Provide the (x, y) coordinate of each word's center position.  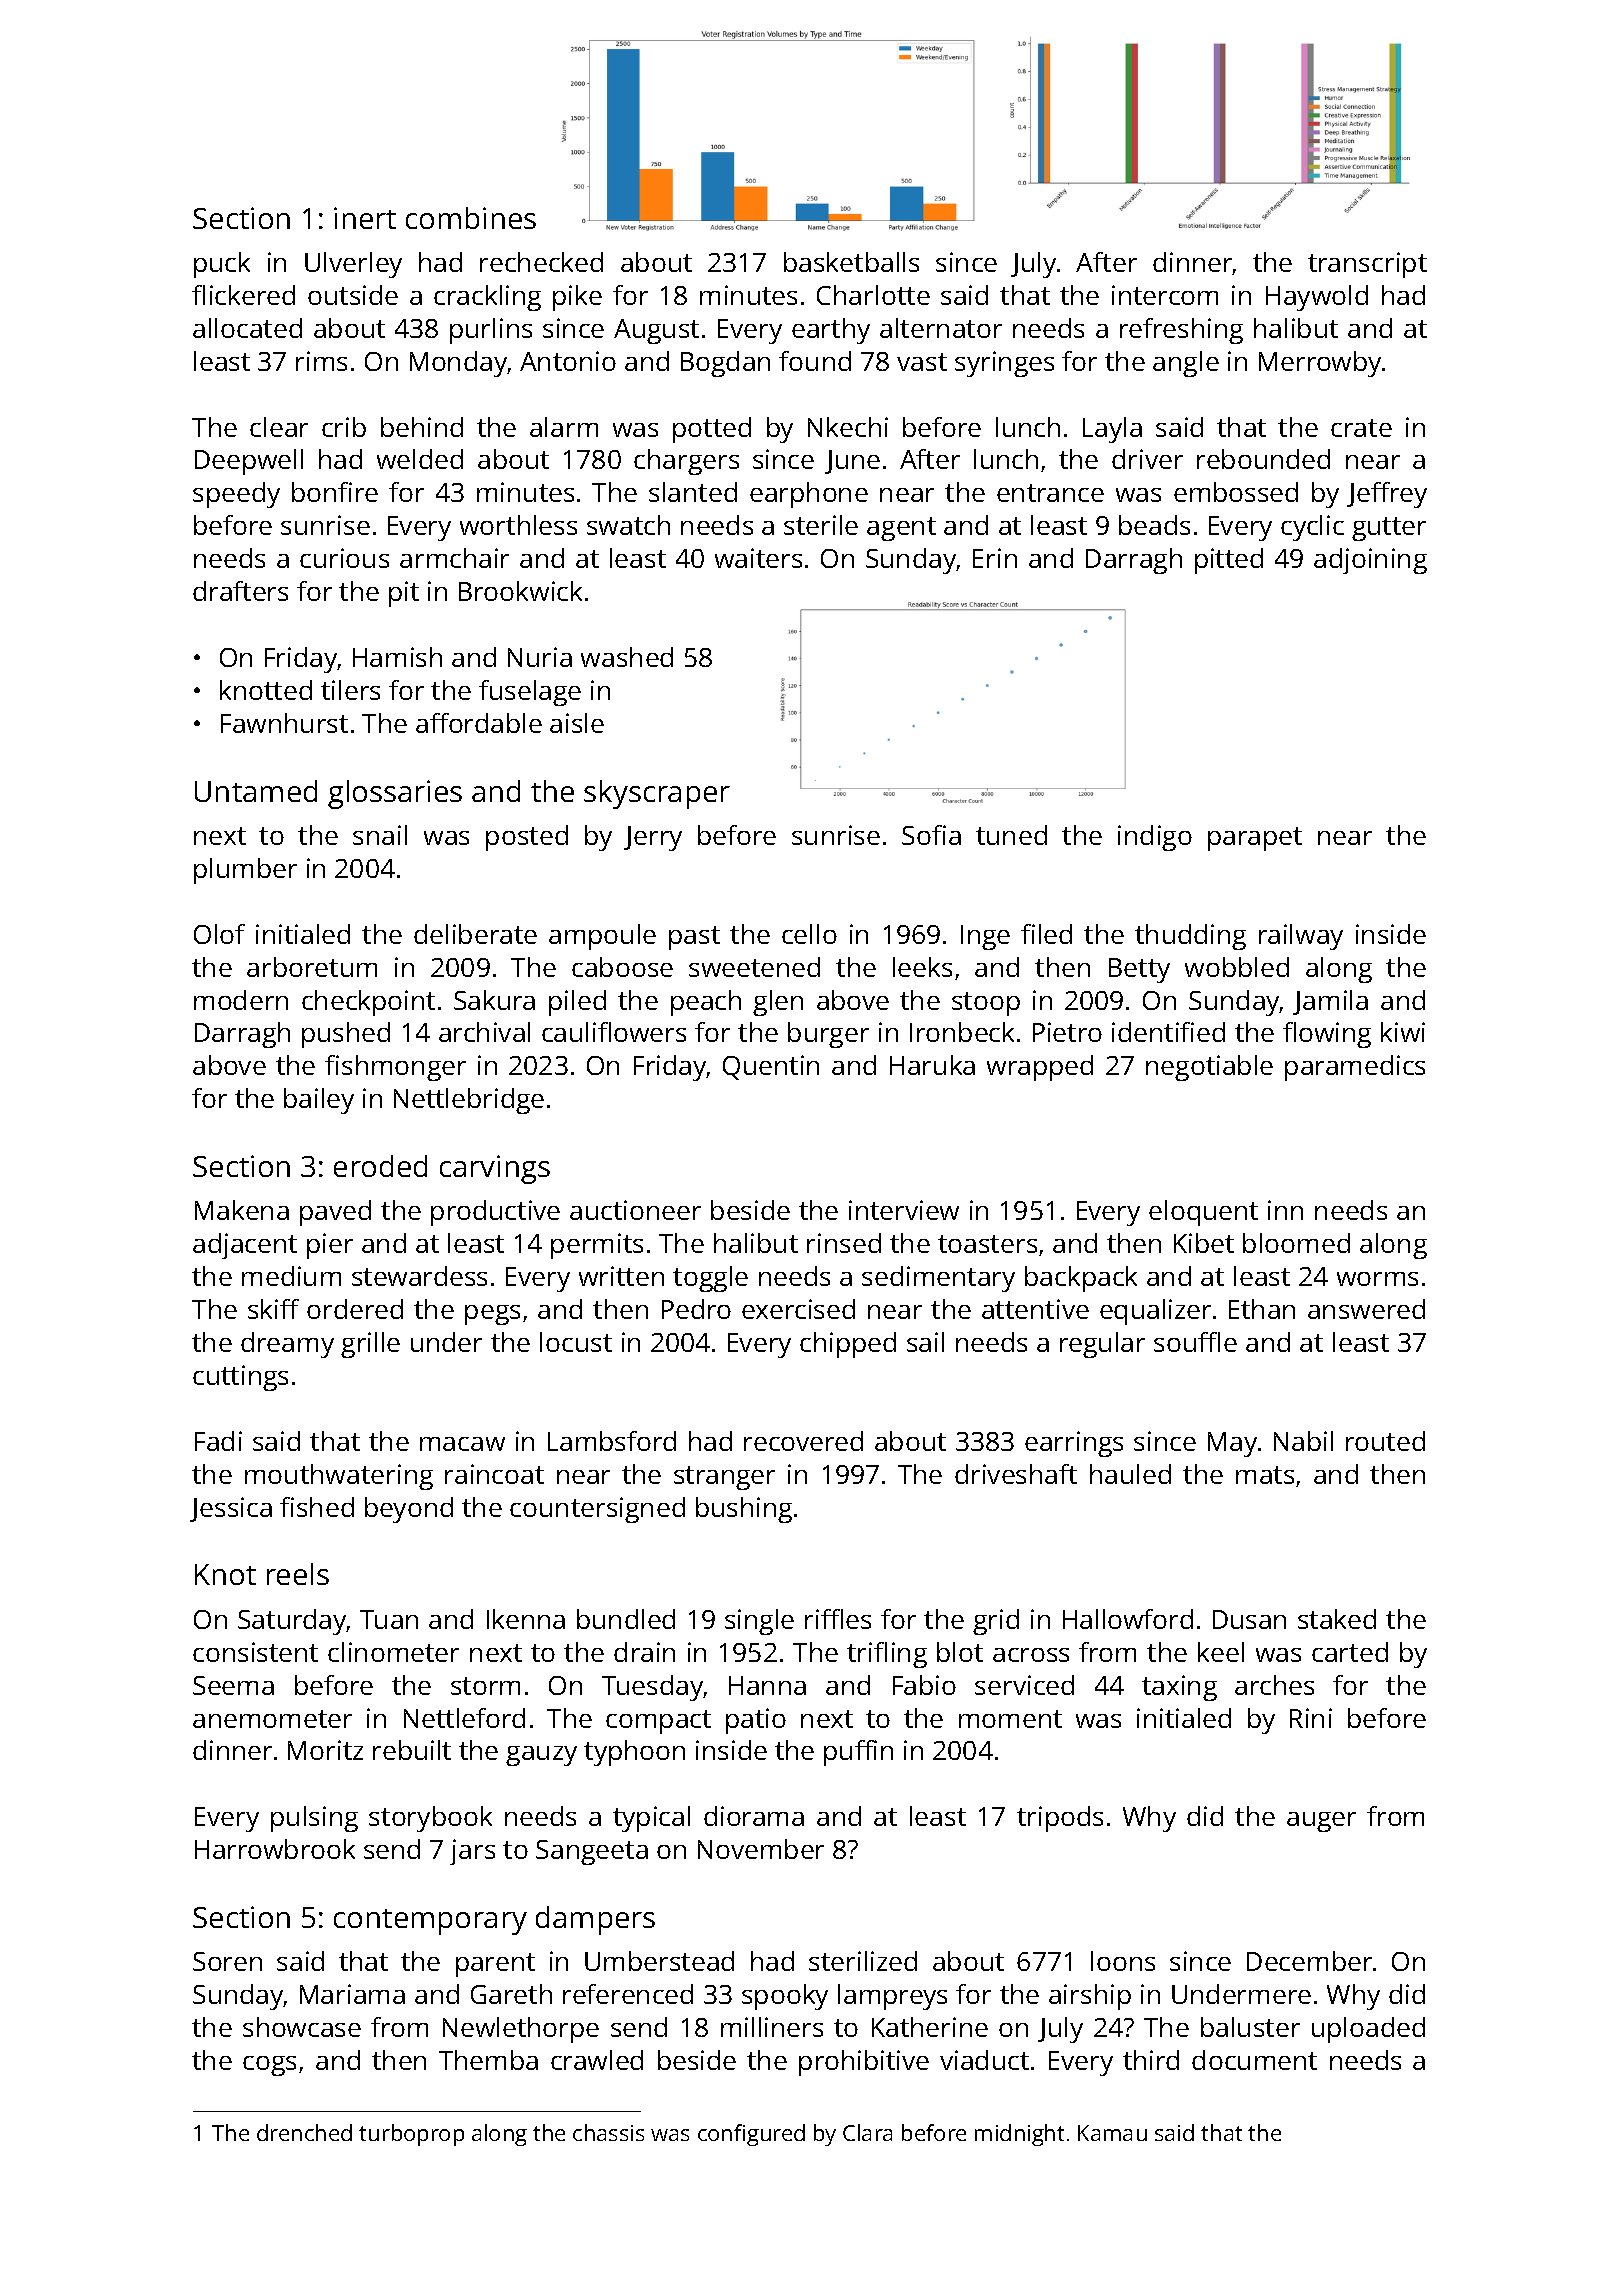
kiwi (1403, 1032)
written (621, 1276)
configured (751, 2135)
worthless (518, 525)
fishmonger (395, 1068)
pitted (1229, 561)
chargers (686, 462)
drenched (304, 2132)
